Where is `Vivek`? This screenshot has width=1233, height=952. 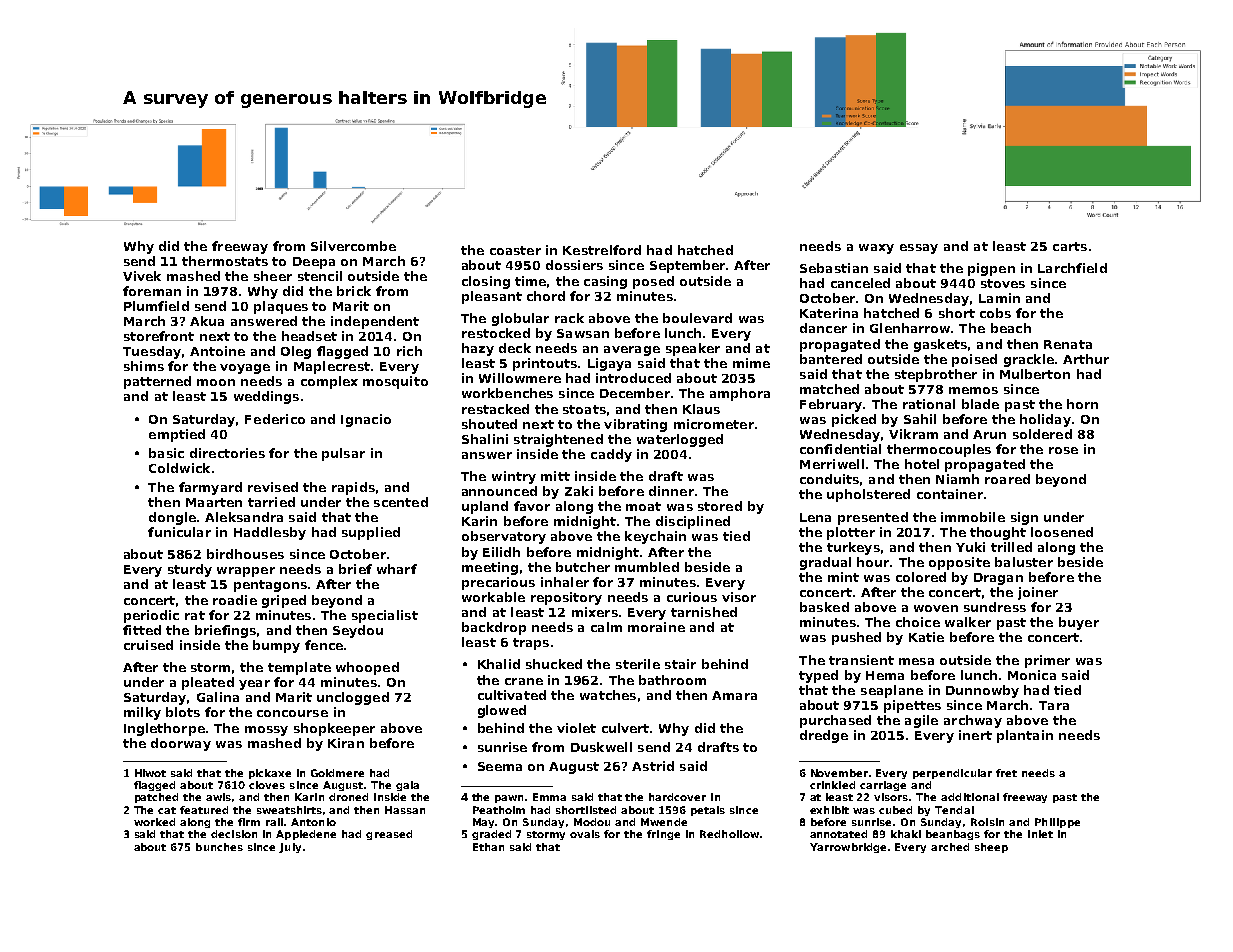
Vivek is located at coordinates (142, 276).
